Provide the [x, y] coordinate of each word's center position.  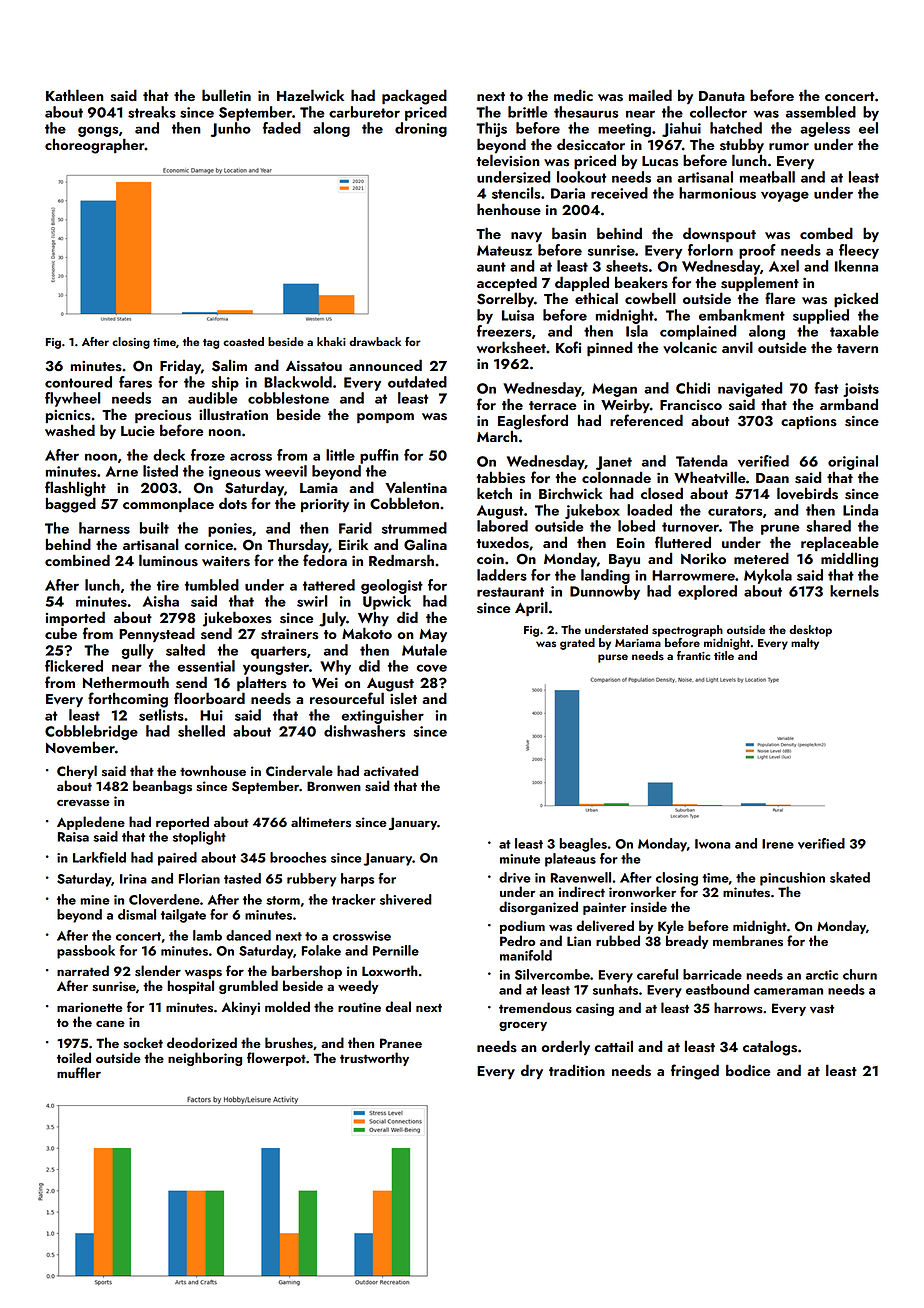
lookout [581, 177]
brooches [298, 857]
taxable [854, 331]
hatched [736, 128]
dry [532, 1071]
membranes [748, 941]
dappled [582, 283]
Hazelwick [310, 95]
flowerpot [276, 1059]
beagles [583, 845]
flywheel [73, 399]
